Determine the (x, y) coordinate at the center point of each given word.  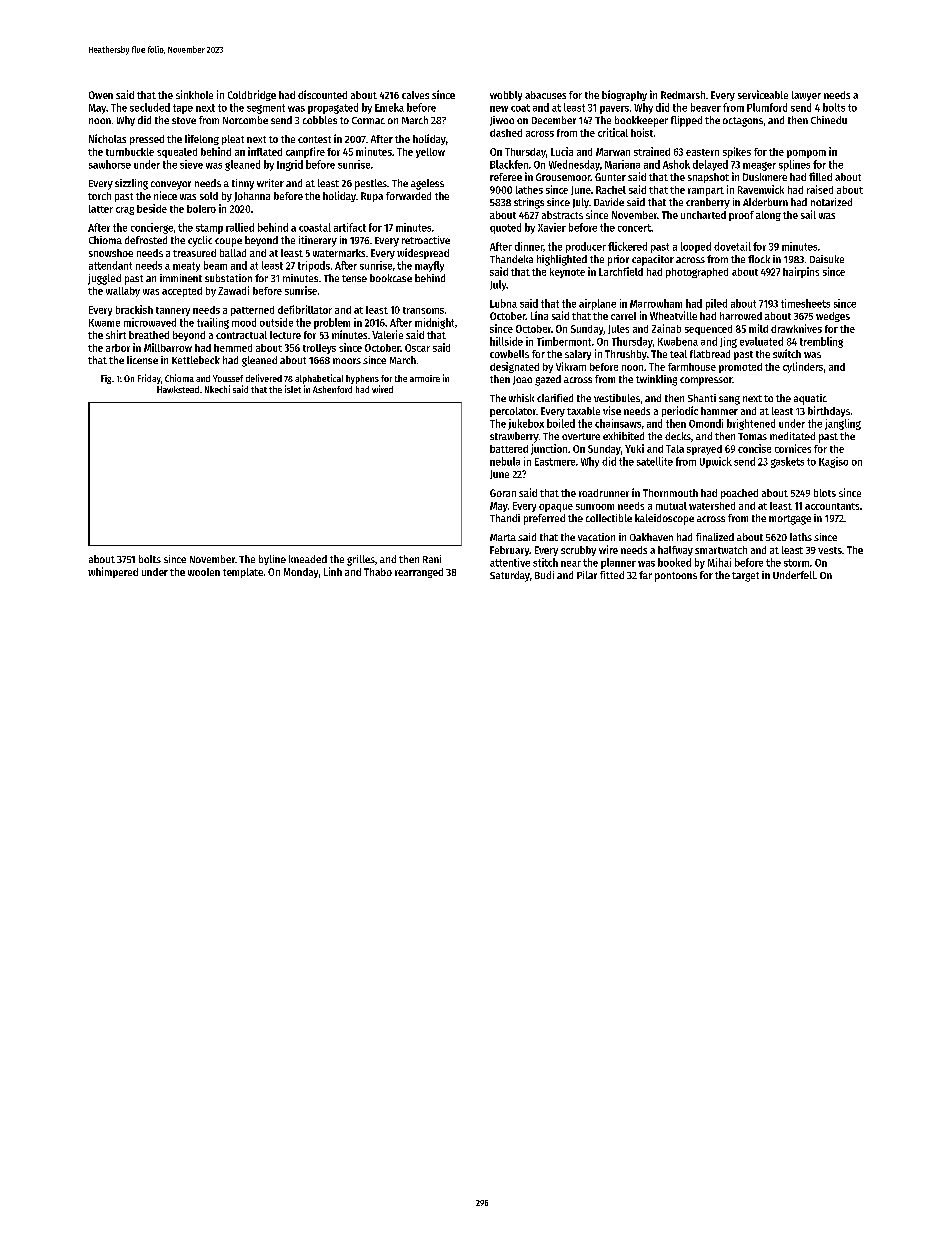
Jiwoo (502, 121)
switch (787, 353)
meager (759, 166)
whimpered (113, 572)
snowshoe (111, 253)
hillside (506, 341)
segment (266, 109)
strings (529, 203)
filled (820, 176)
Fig (106, 379)
